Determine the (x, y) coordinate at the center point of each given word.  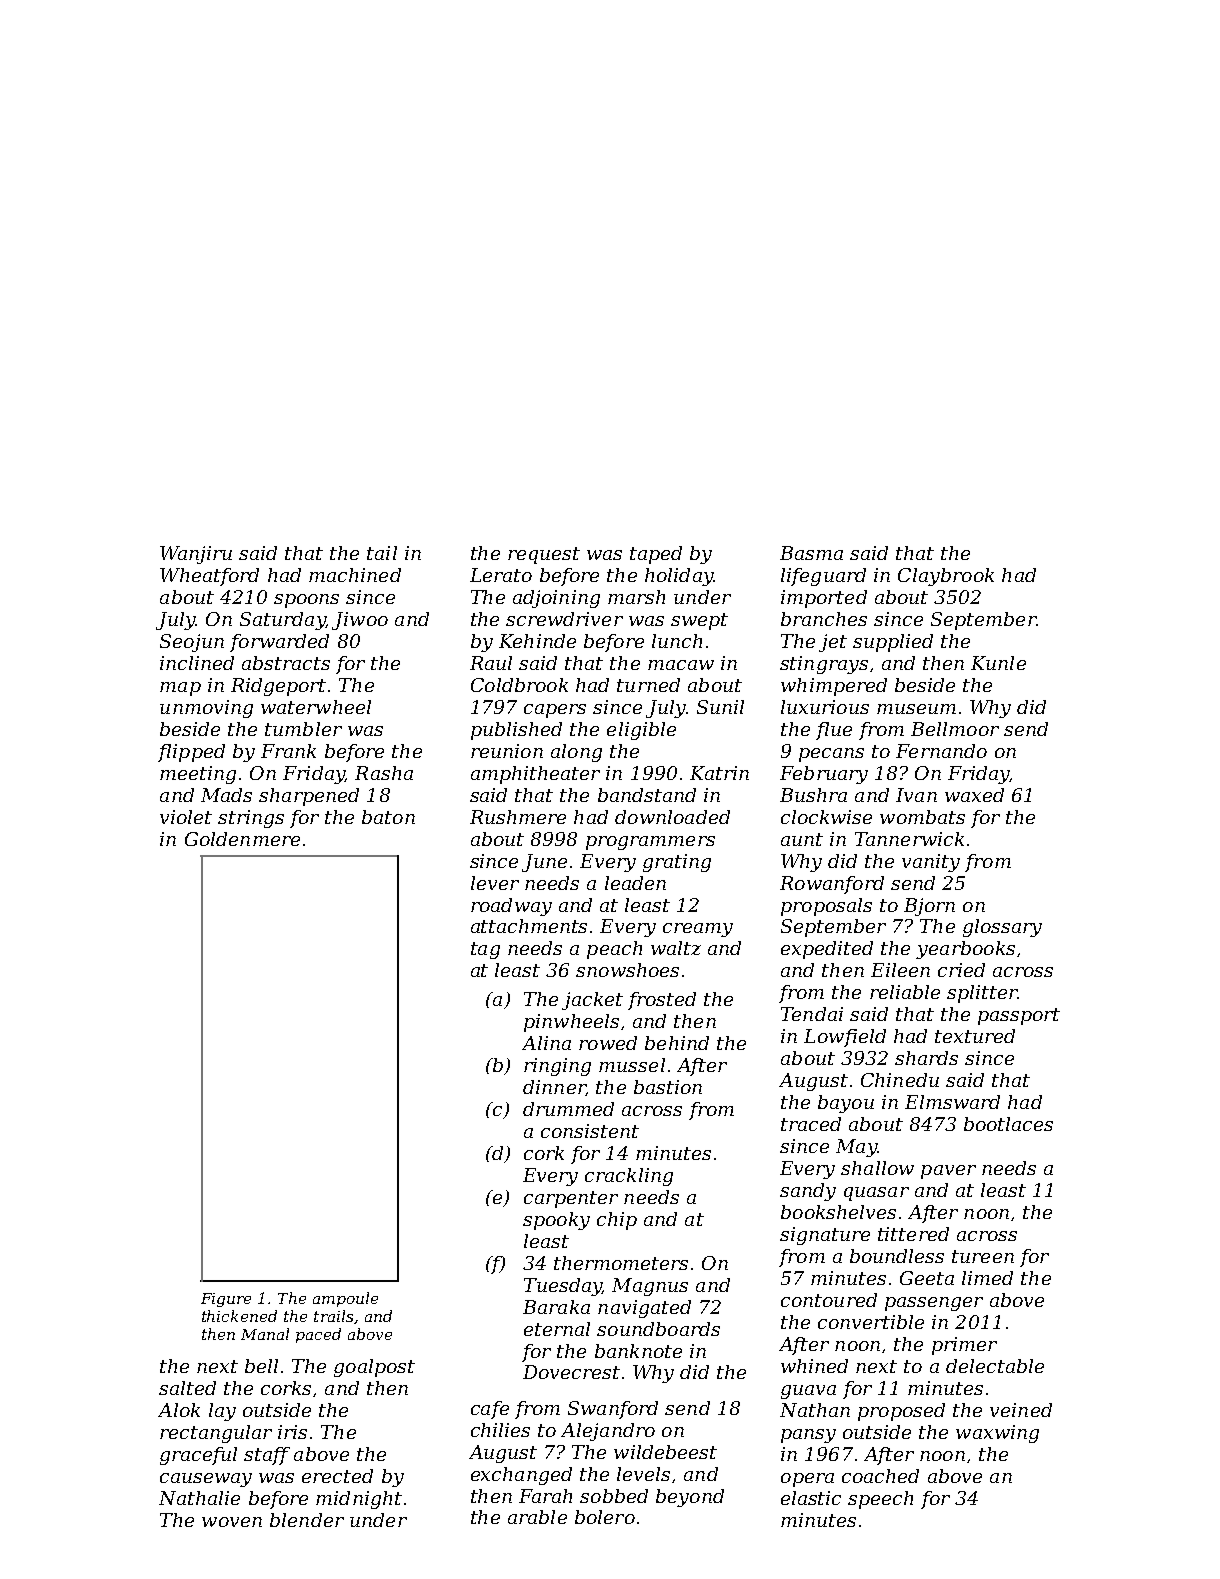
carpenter (571, 1199)
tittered (913, 1234)
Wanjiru (196, 555)
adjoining (556, 599)
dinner (554, 1088)
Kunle (998, 663)
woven (232, 1522)
